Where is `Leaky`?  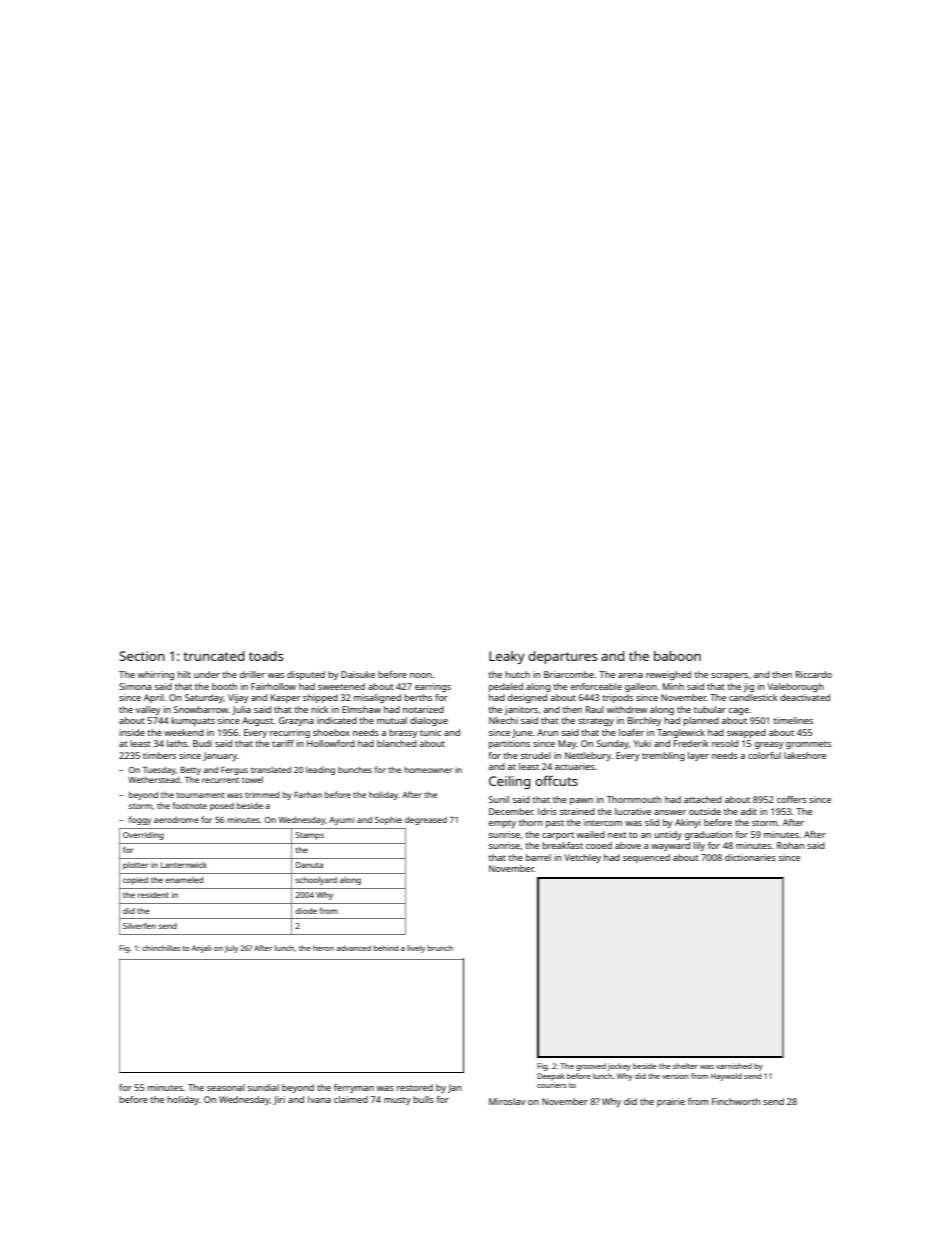 Leaky is located at coordinates (507, 657).
